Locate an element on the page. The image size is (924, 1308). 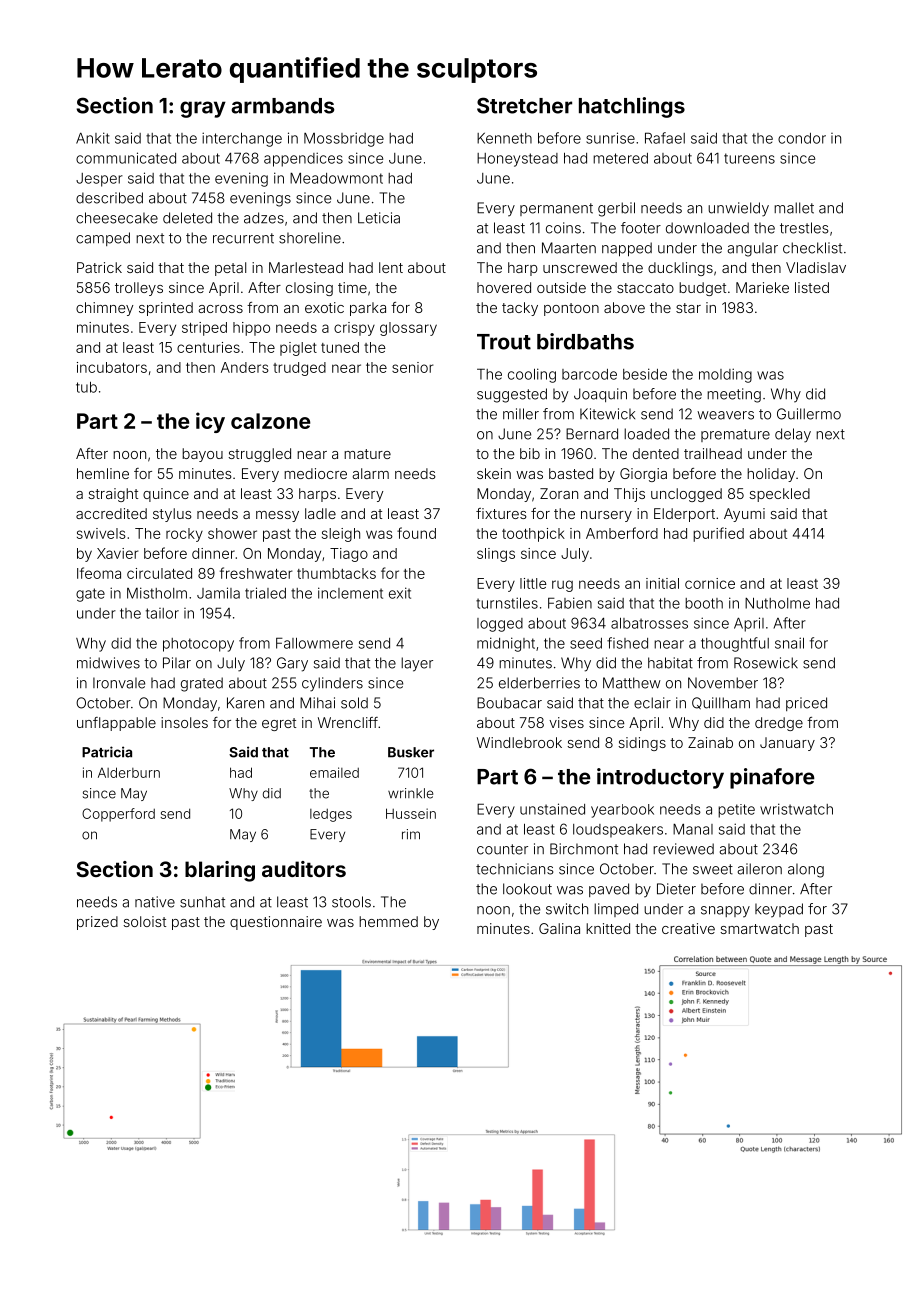
beside is located at coordinates (645, 374).
